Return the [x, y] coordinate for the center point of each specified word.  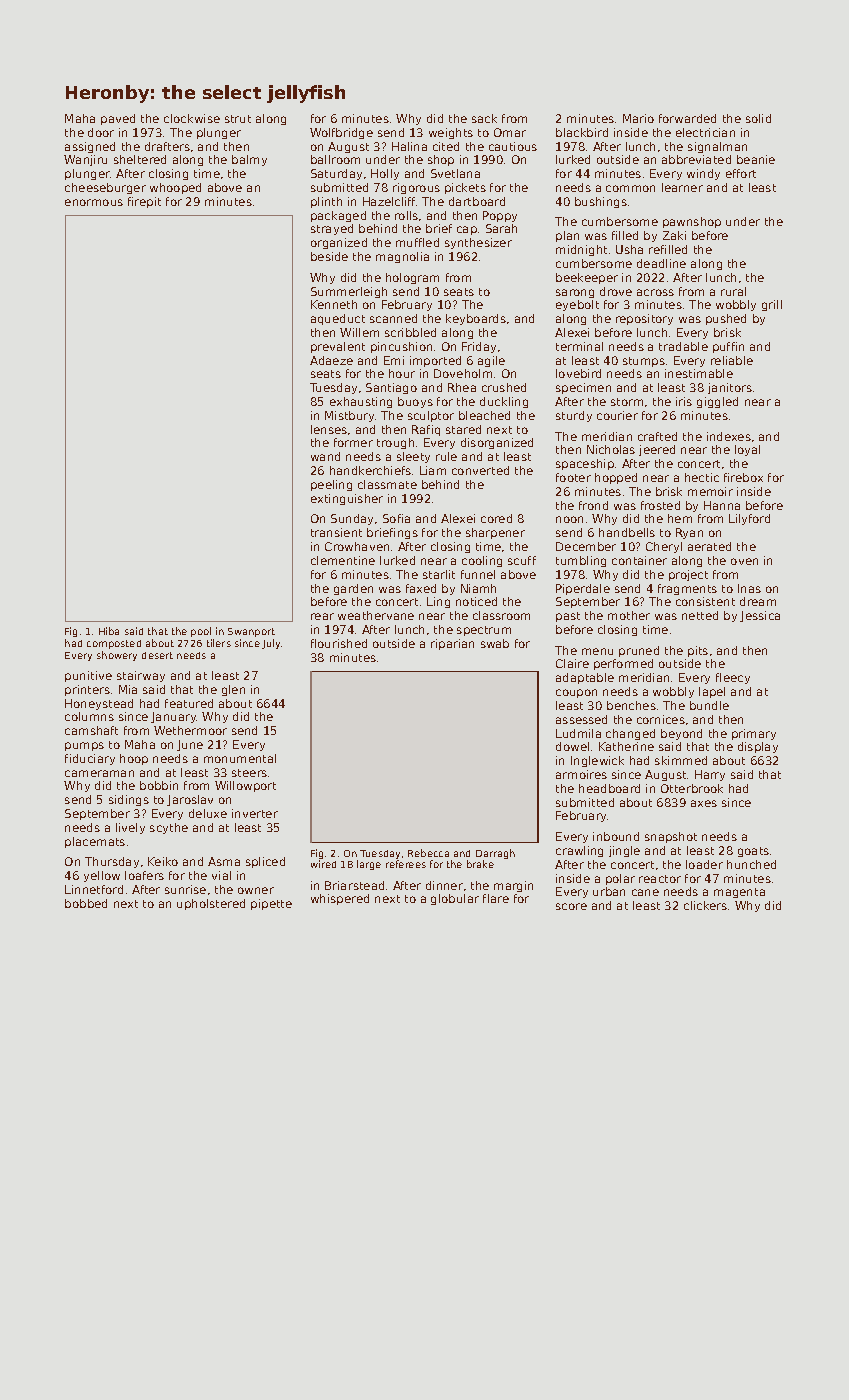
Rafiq [426, 430]
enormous [94, 202]
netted [700, 615]
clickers [705, 905]
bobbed [86, 903]
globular [455, 899]
